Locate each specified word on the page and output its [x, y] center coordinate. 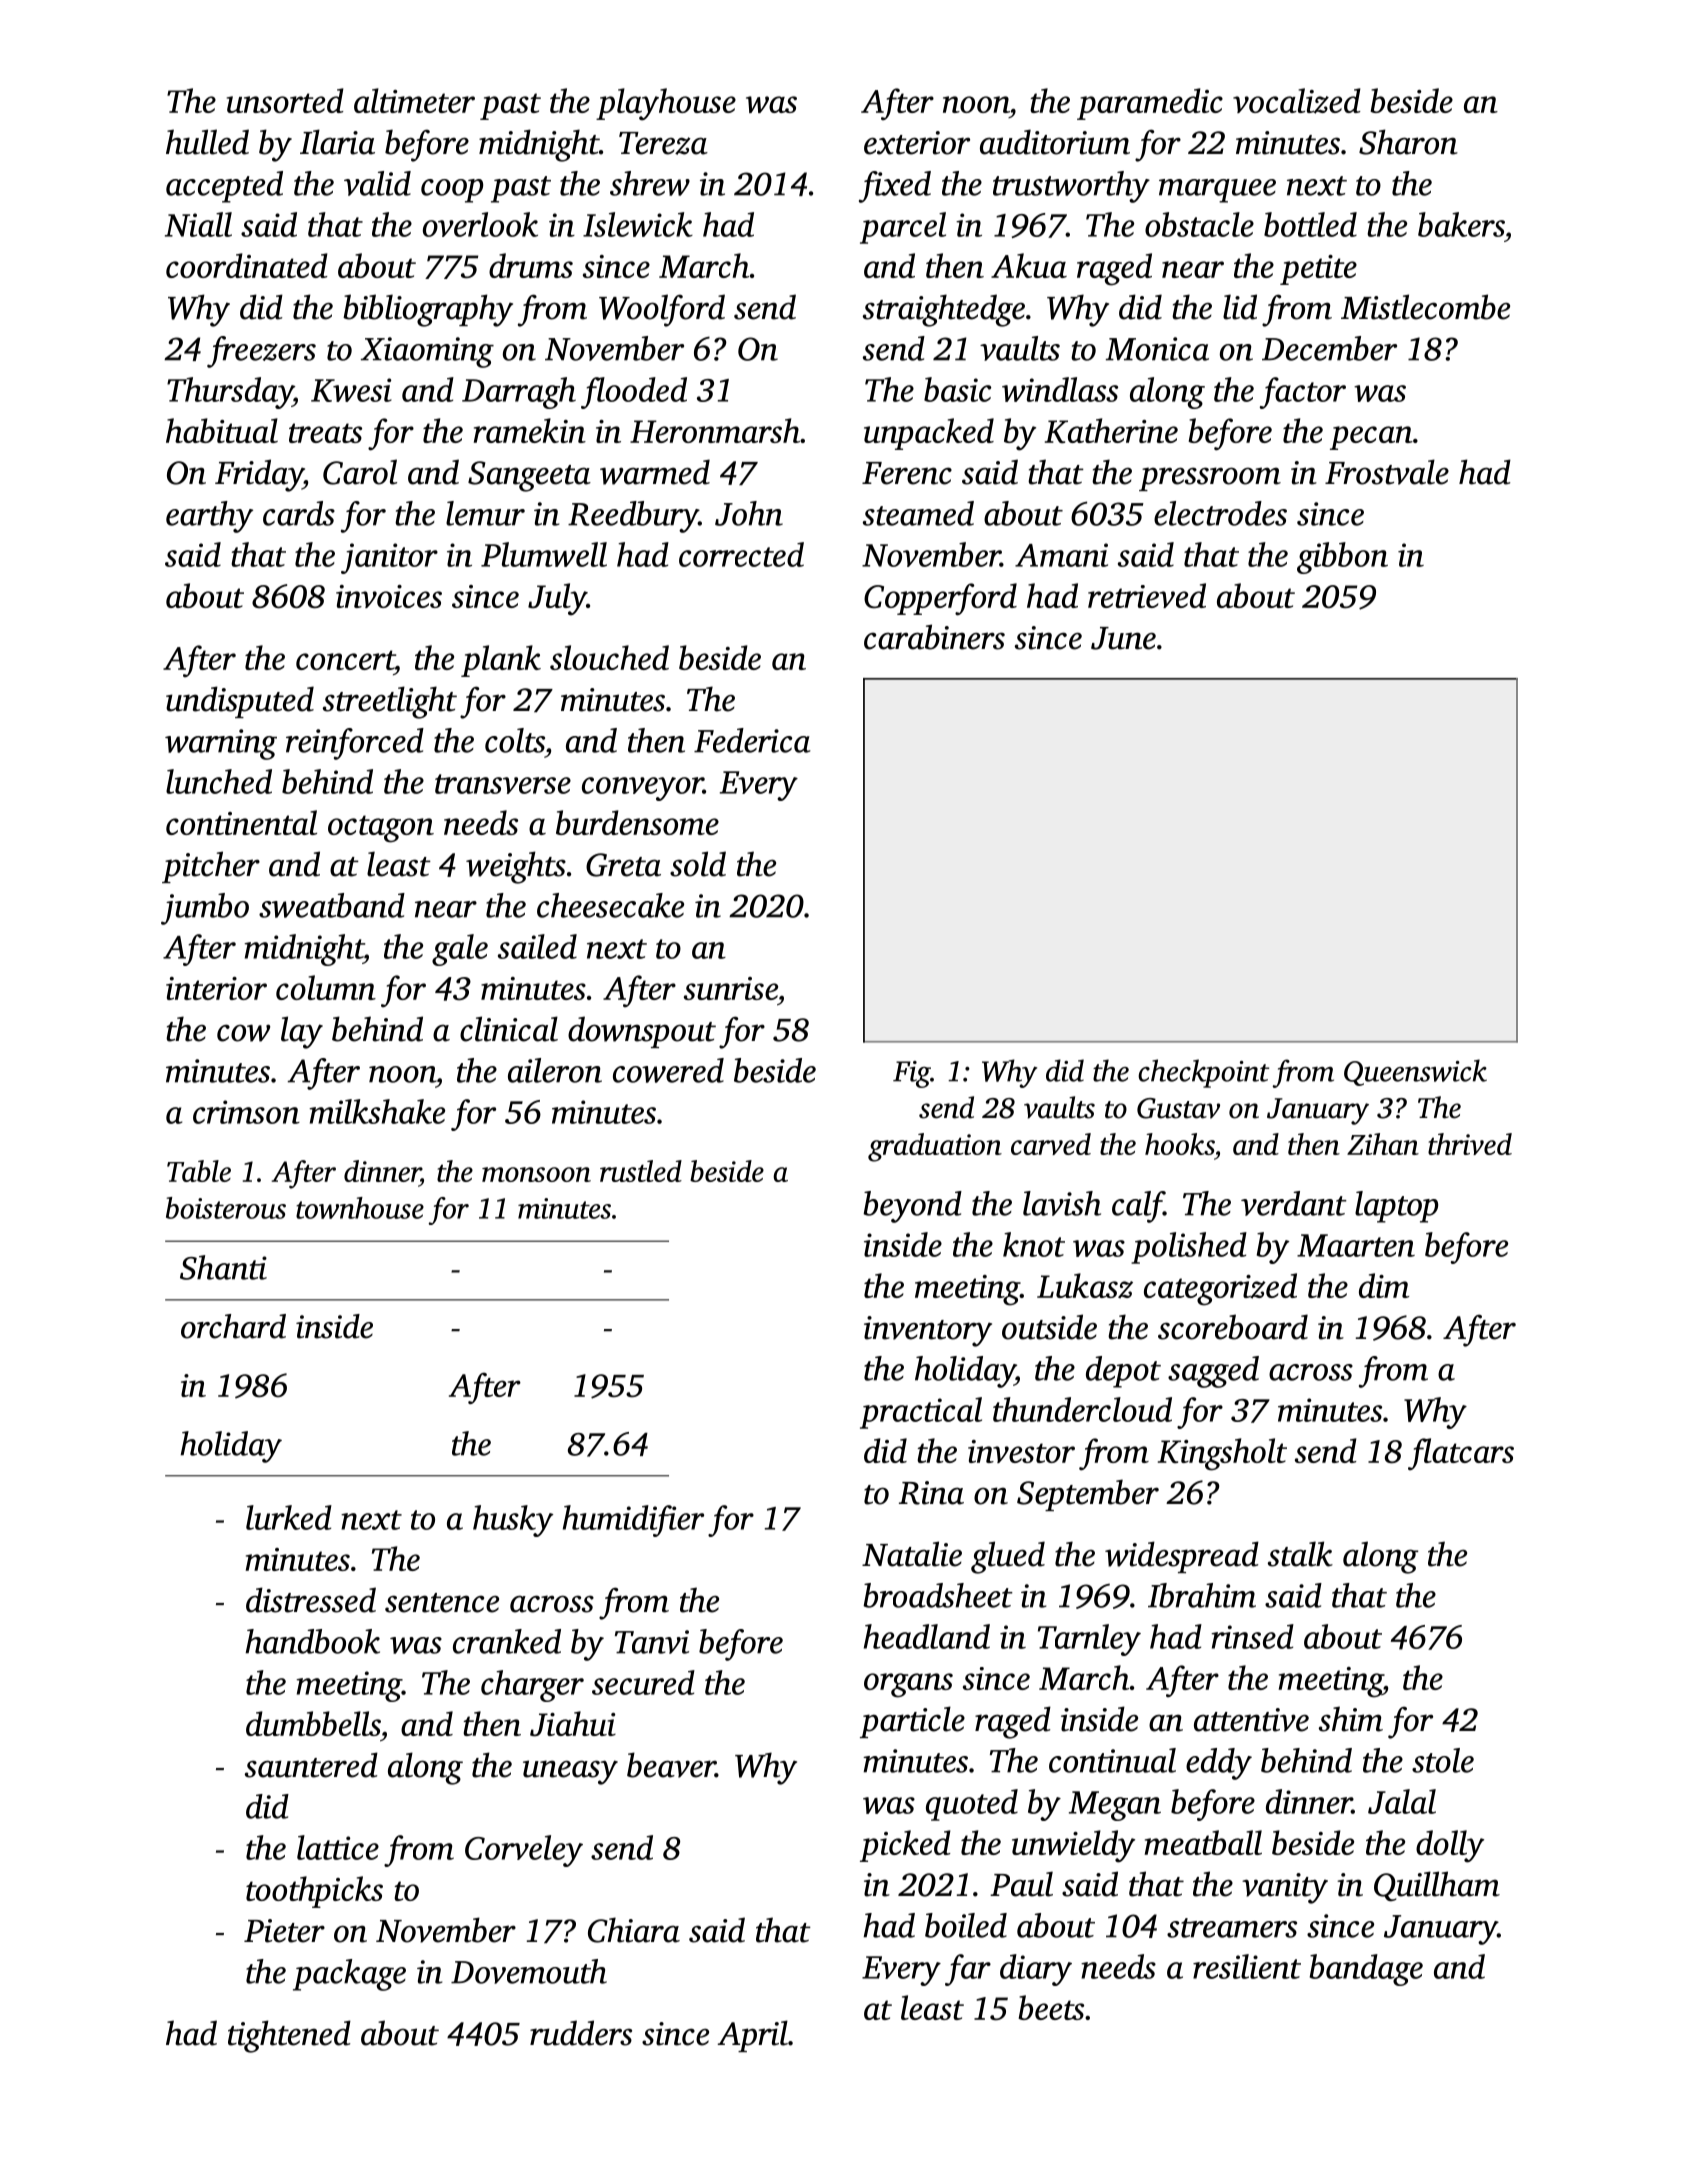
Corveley [524, 1851]
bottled [1310, 224]
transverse [503, 784]
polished [1189, 1248]
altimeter [414, 100]
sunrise [731, 988]
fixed [895, 187]
